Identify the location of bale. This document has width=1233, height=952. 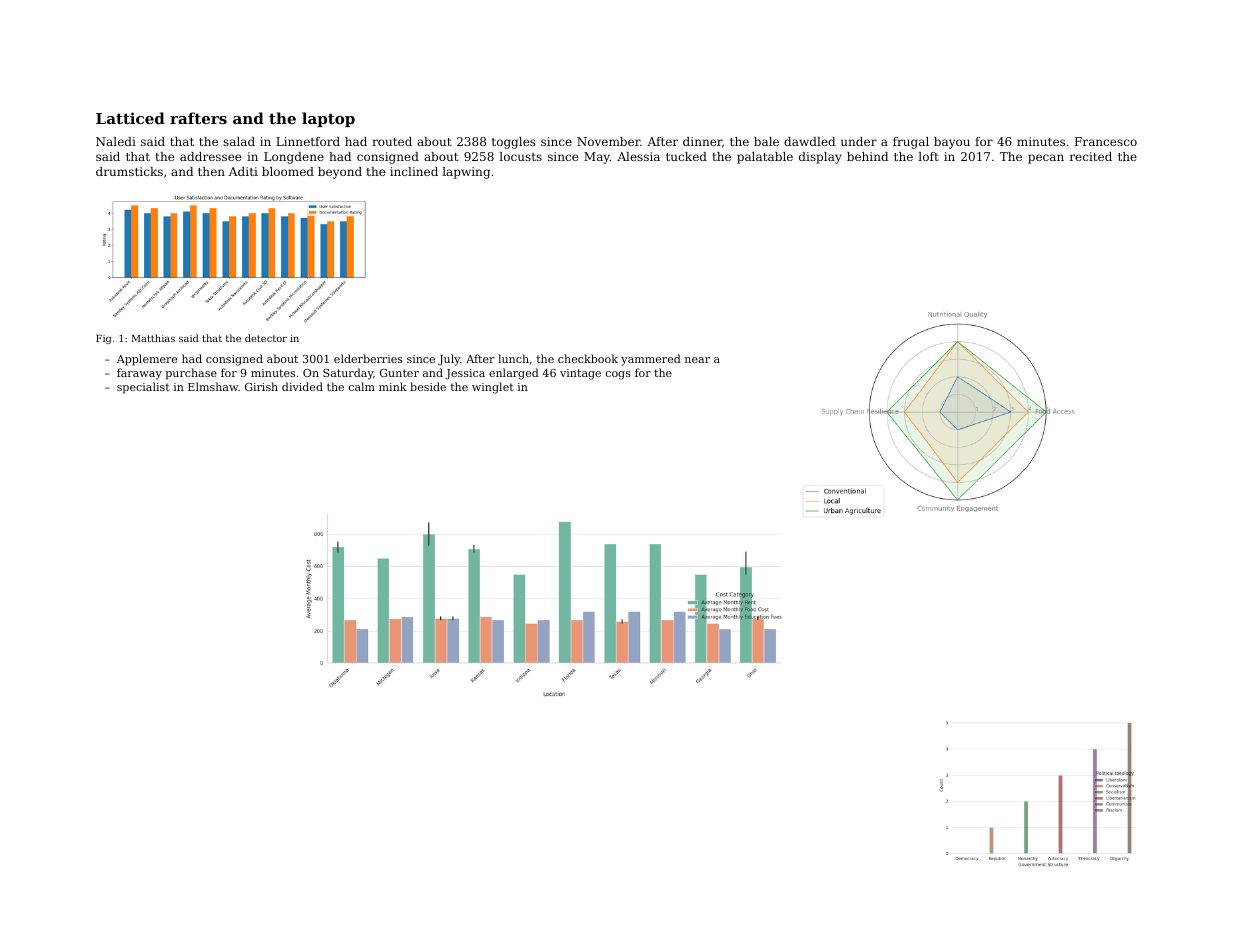
(766, 141).
